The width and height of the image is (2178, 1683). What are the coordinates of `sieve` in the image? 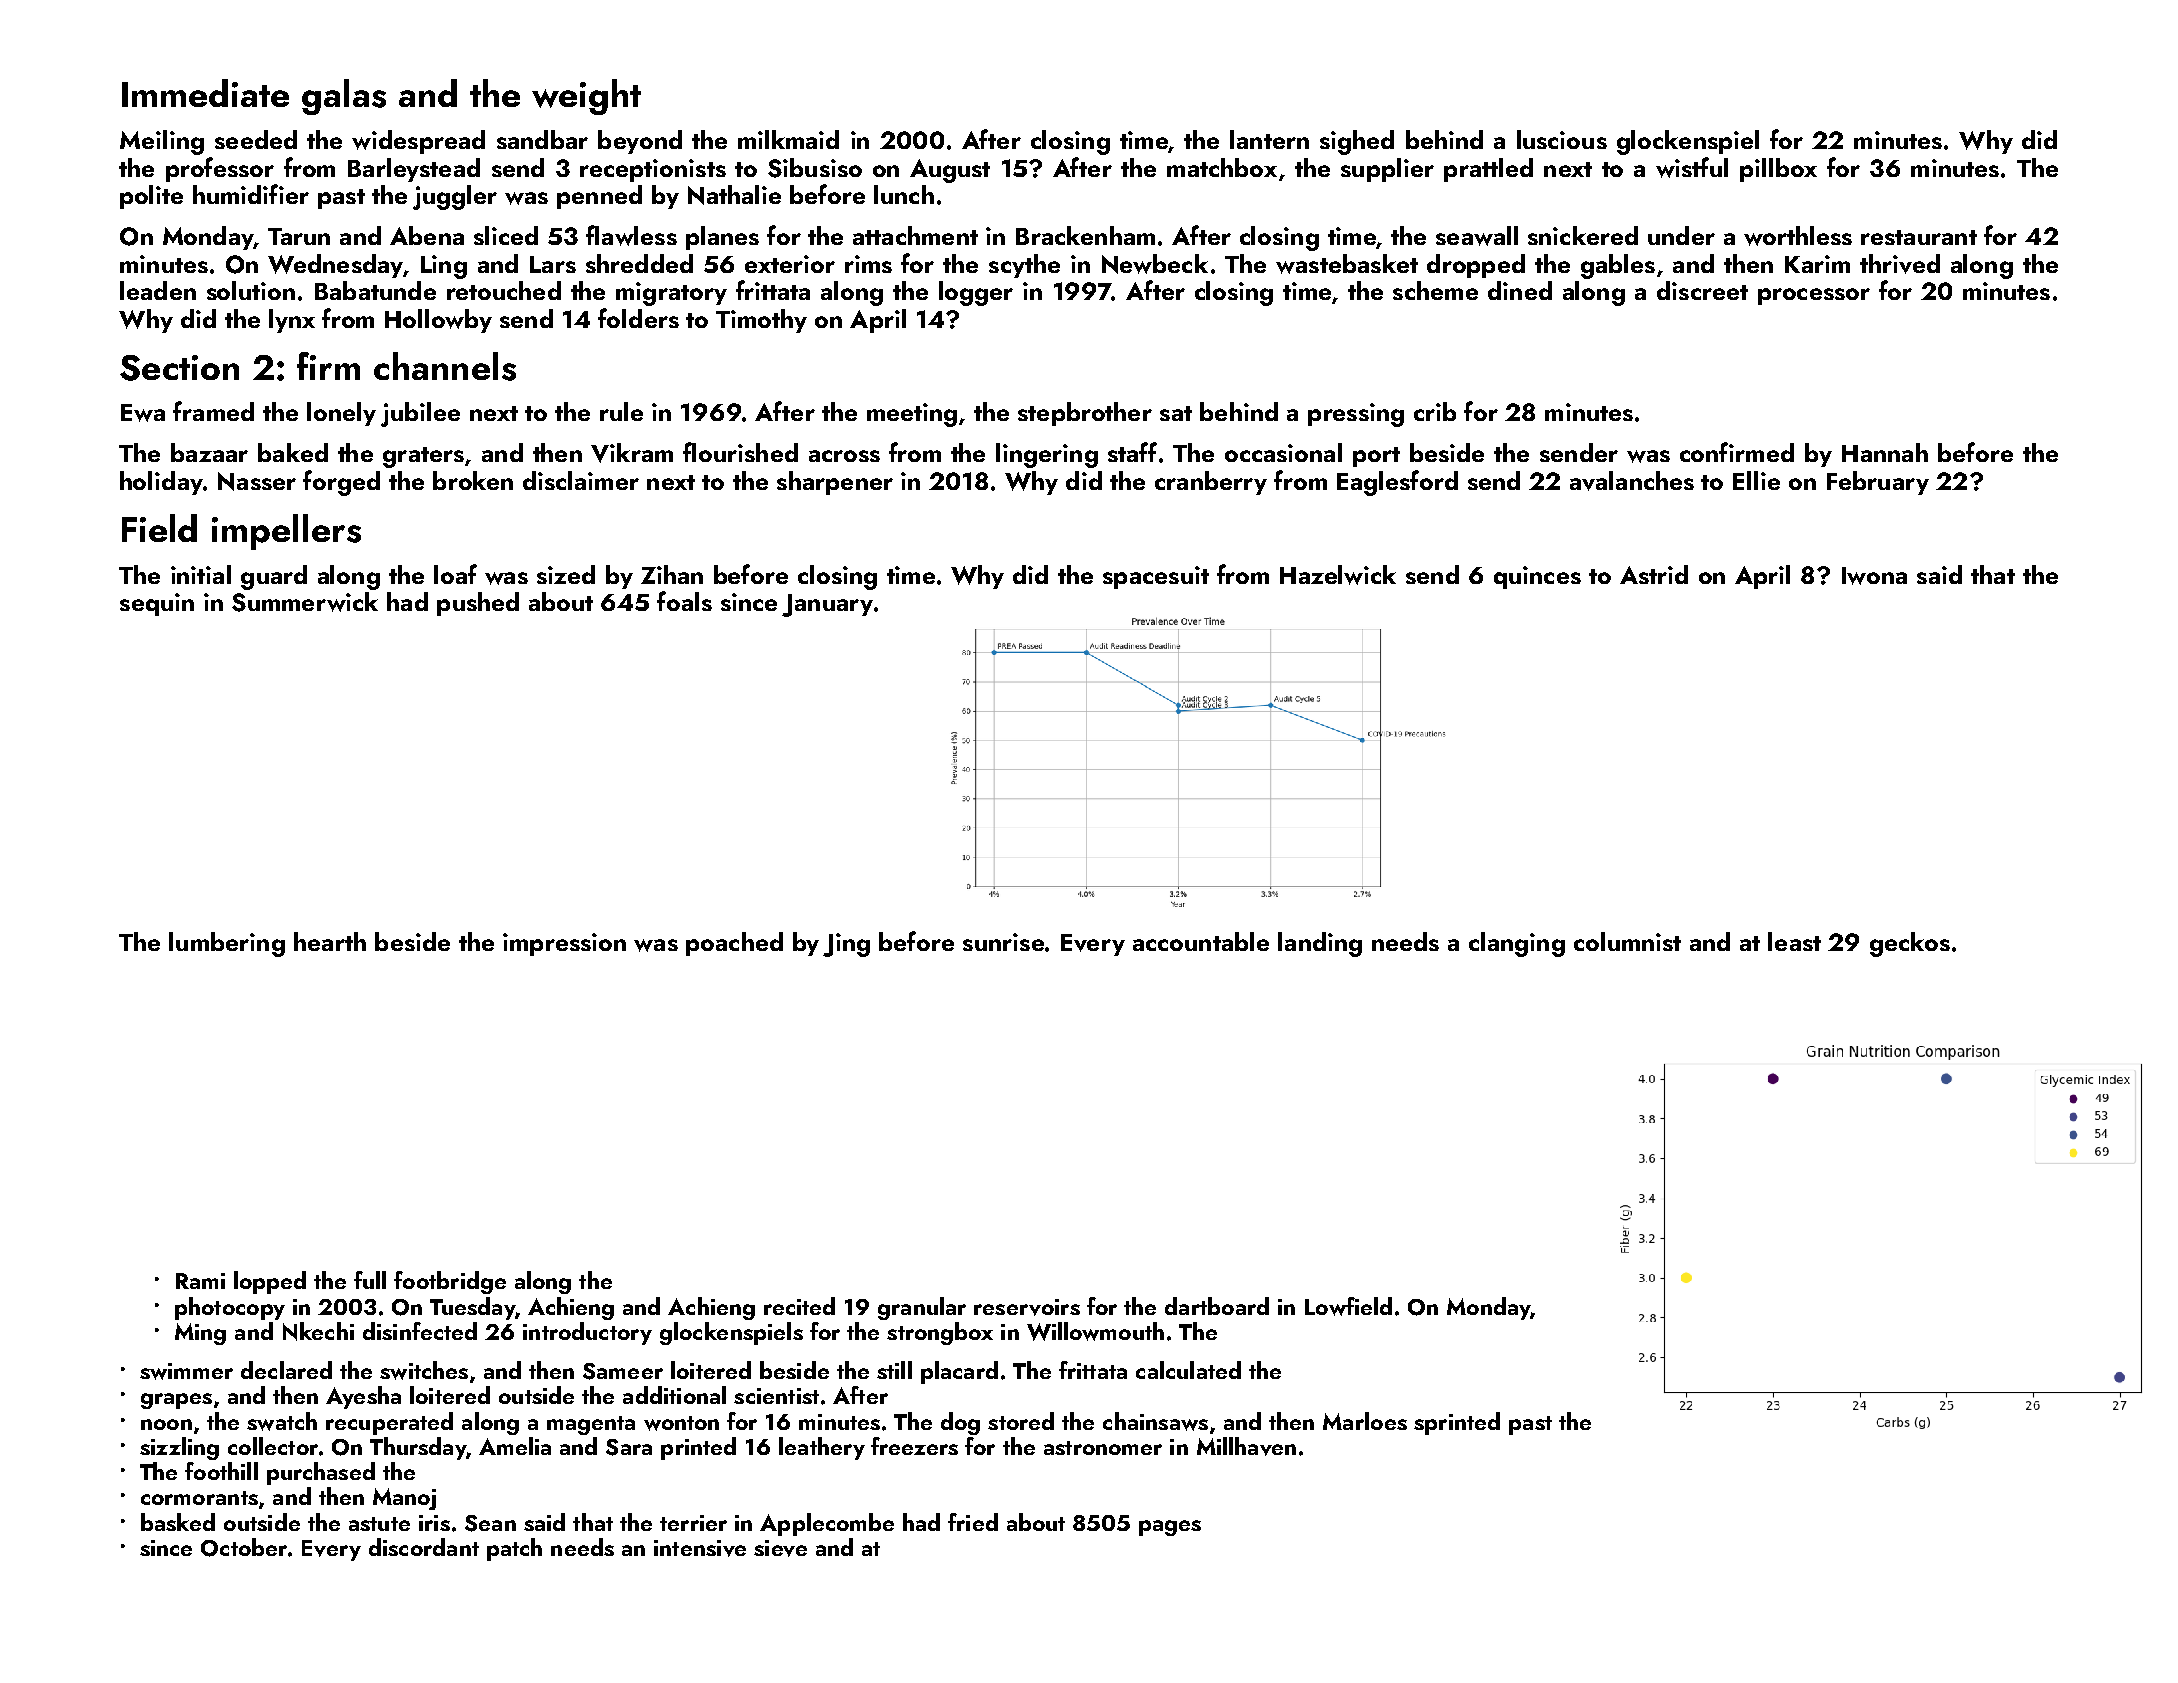 It's located at (780, 1548).
